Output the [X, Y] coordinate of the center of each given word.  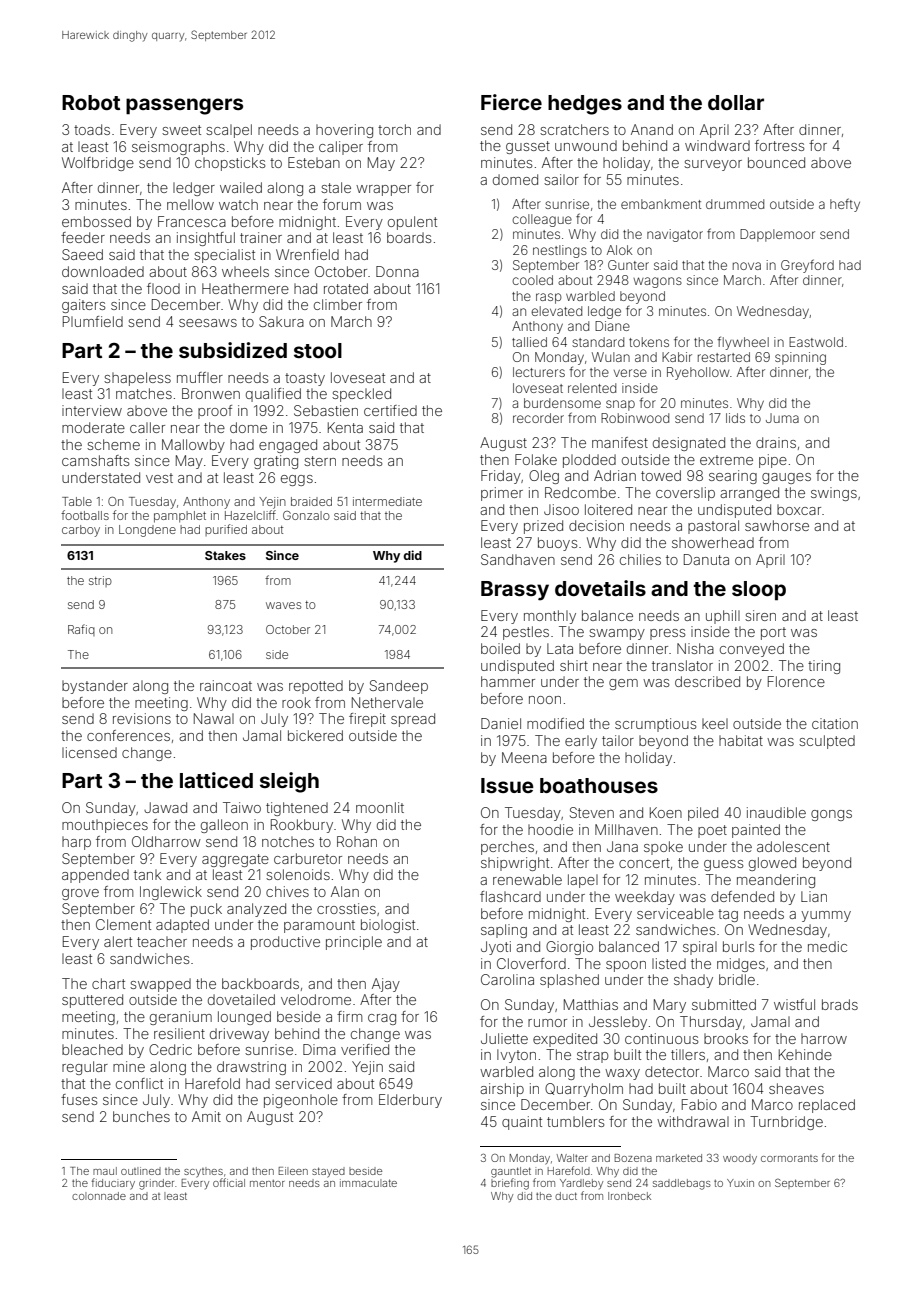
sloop [759, 591]
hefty [845, 205]
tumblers [575, 1121]
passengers [184, 106]
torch [394, 129]
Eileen [293, 1171]
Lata [560, 648]
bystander [95, 687]
